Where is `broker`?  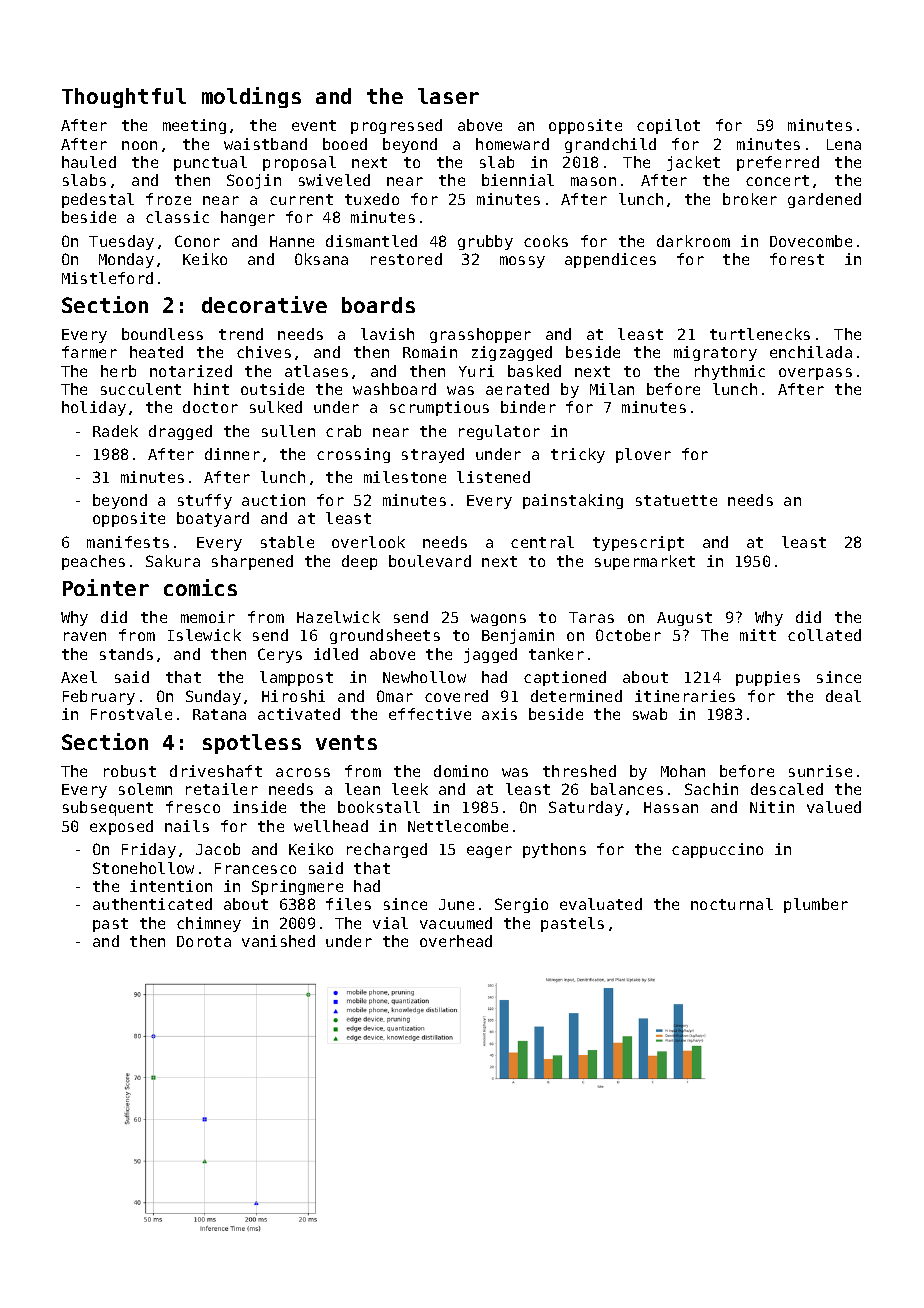
broker is located at coordinates (750, 199).
